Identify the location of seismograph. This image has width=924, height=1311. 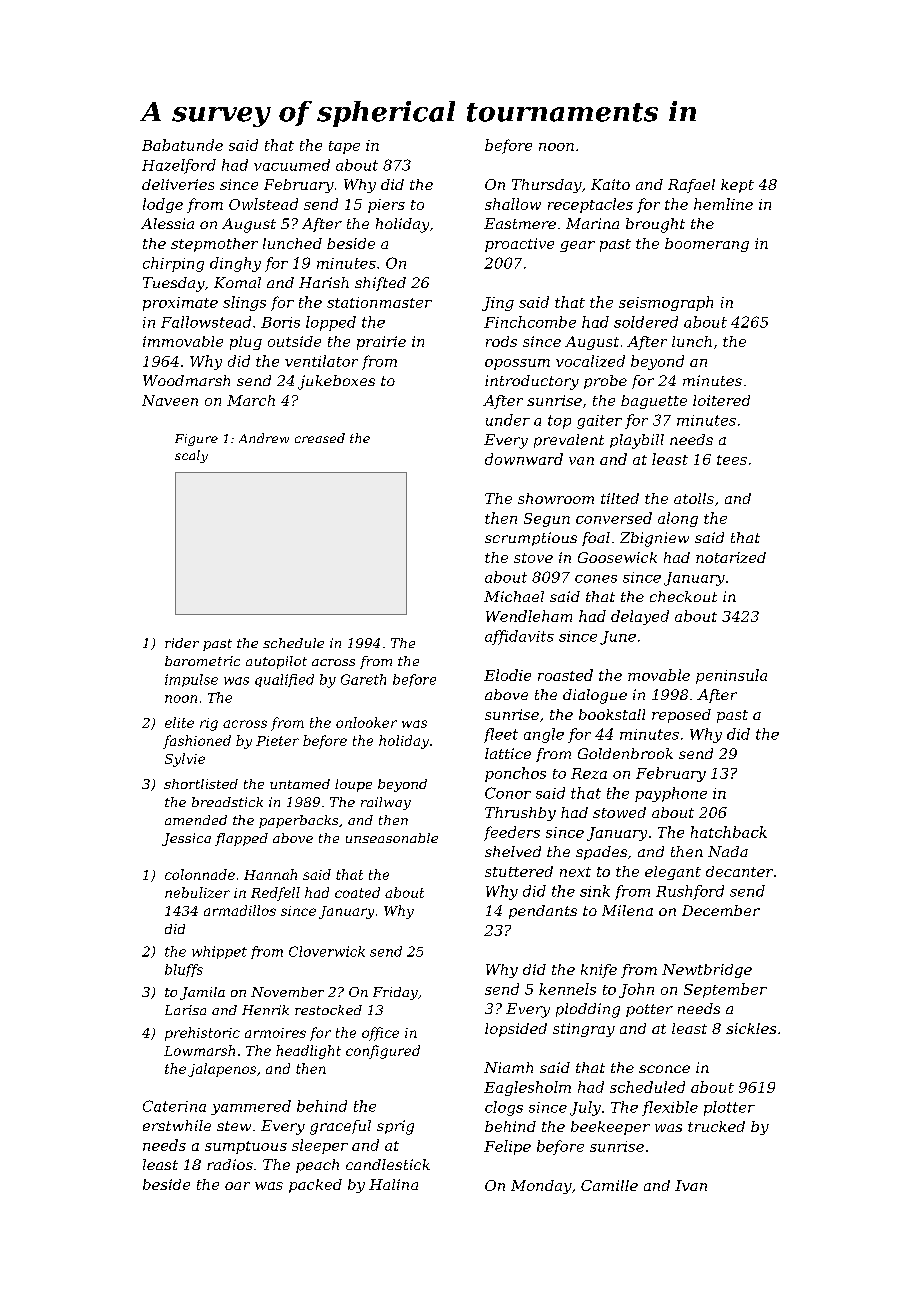
(666, 303).
